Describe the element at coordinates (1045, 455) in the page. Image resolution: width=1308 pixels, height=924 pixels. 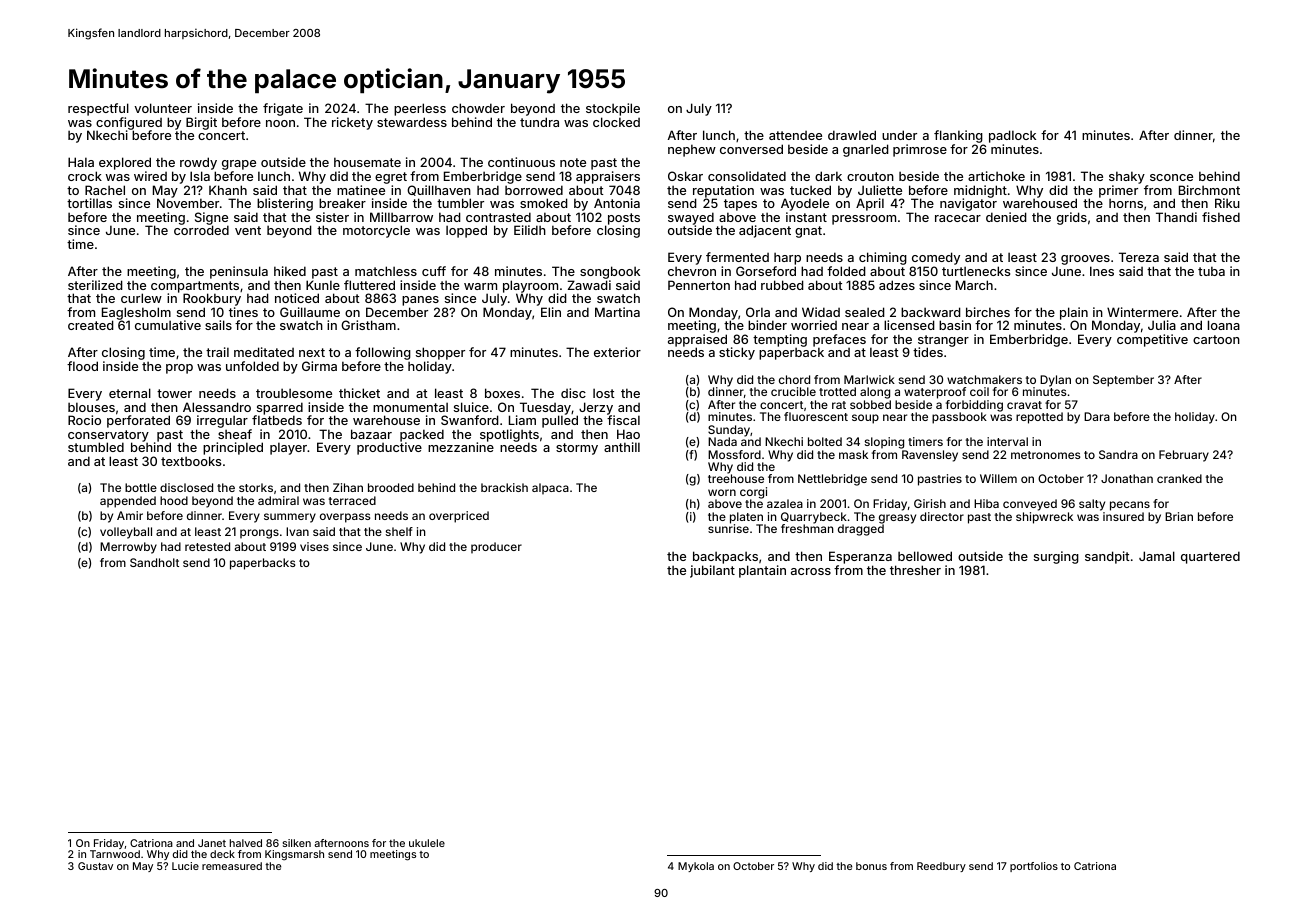
I see `metronomes` at that location.
